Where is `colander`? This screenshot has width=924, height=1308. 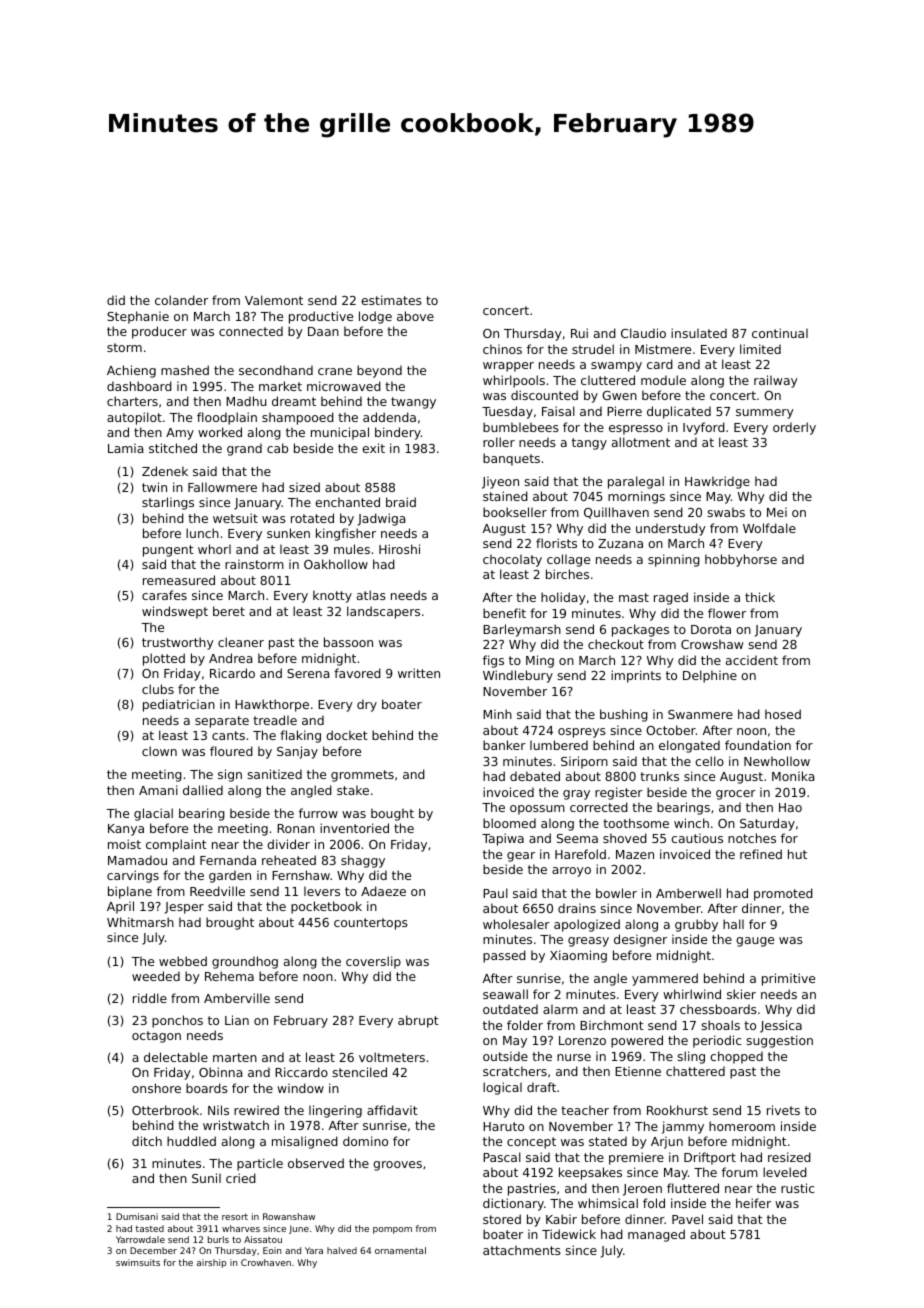 colander is located at coordinates (181, 300).
